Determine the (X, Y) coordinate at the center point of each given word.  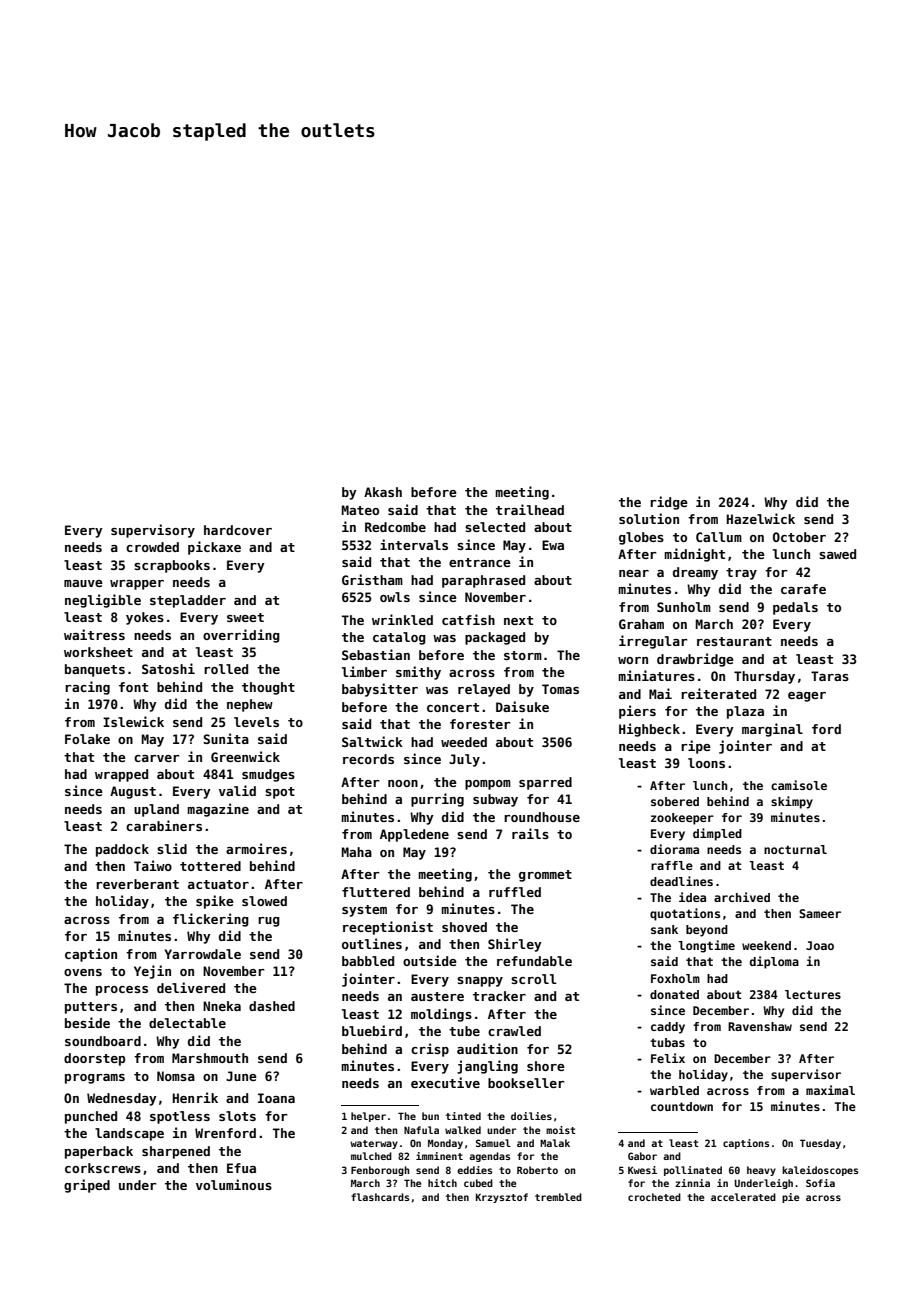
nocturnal (795, 849)
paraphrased (483, 581)
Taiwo (153, 865)
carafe (803, 589)
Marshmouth (210, 1058)
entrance (480, 562)
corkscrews (103, 1168)
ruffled (515, 892)
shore (546, 1066)
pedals (795, 608)
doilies (531, 1116)
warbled (674, 1090)
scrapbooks (172, 566)
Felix (668, 1058)
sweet (245, 617)
